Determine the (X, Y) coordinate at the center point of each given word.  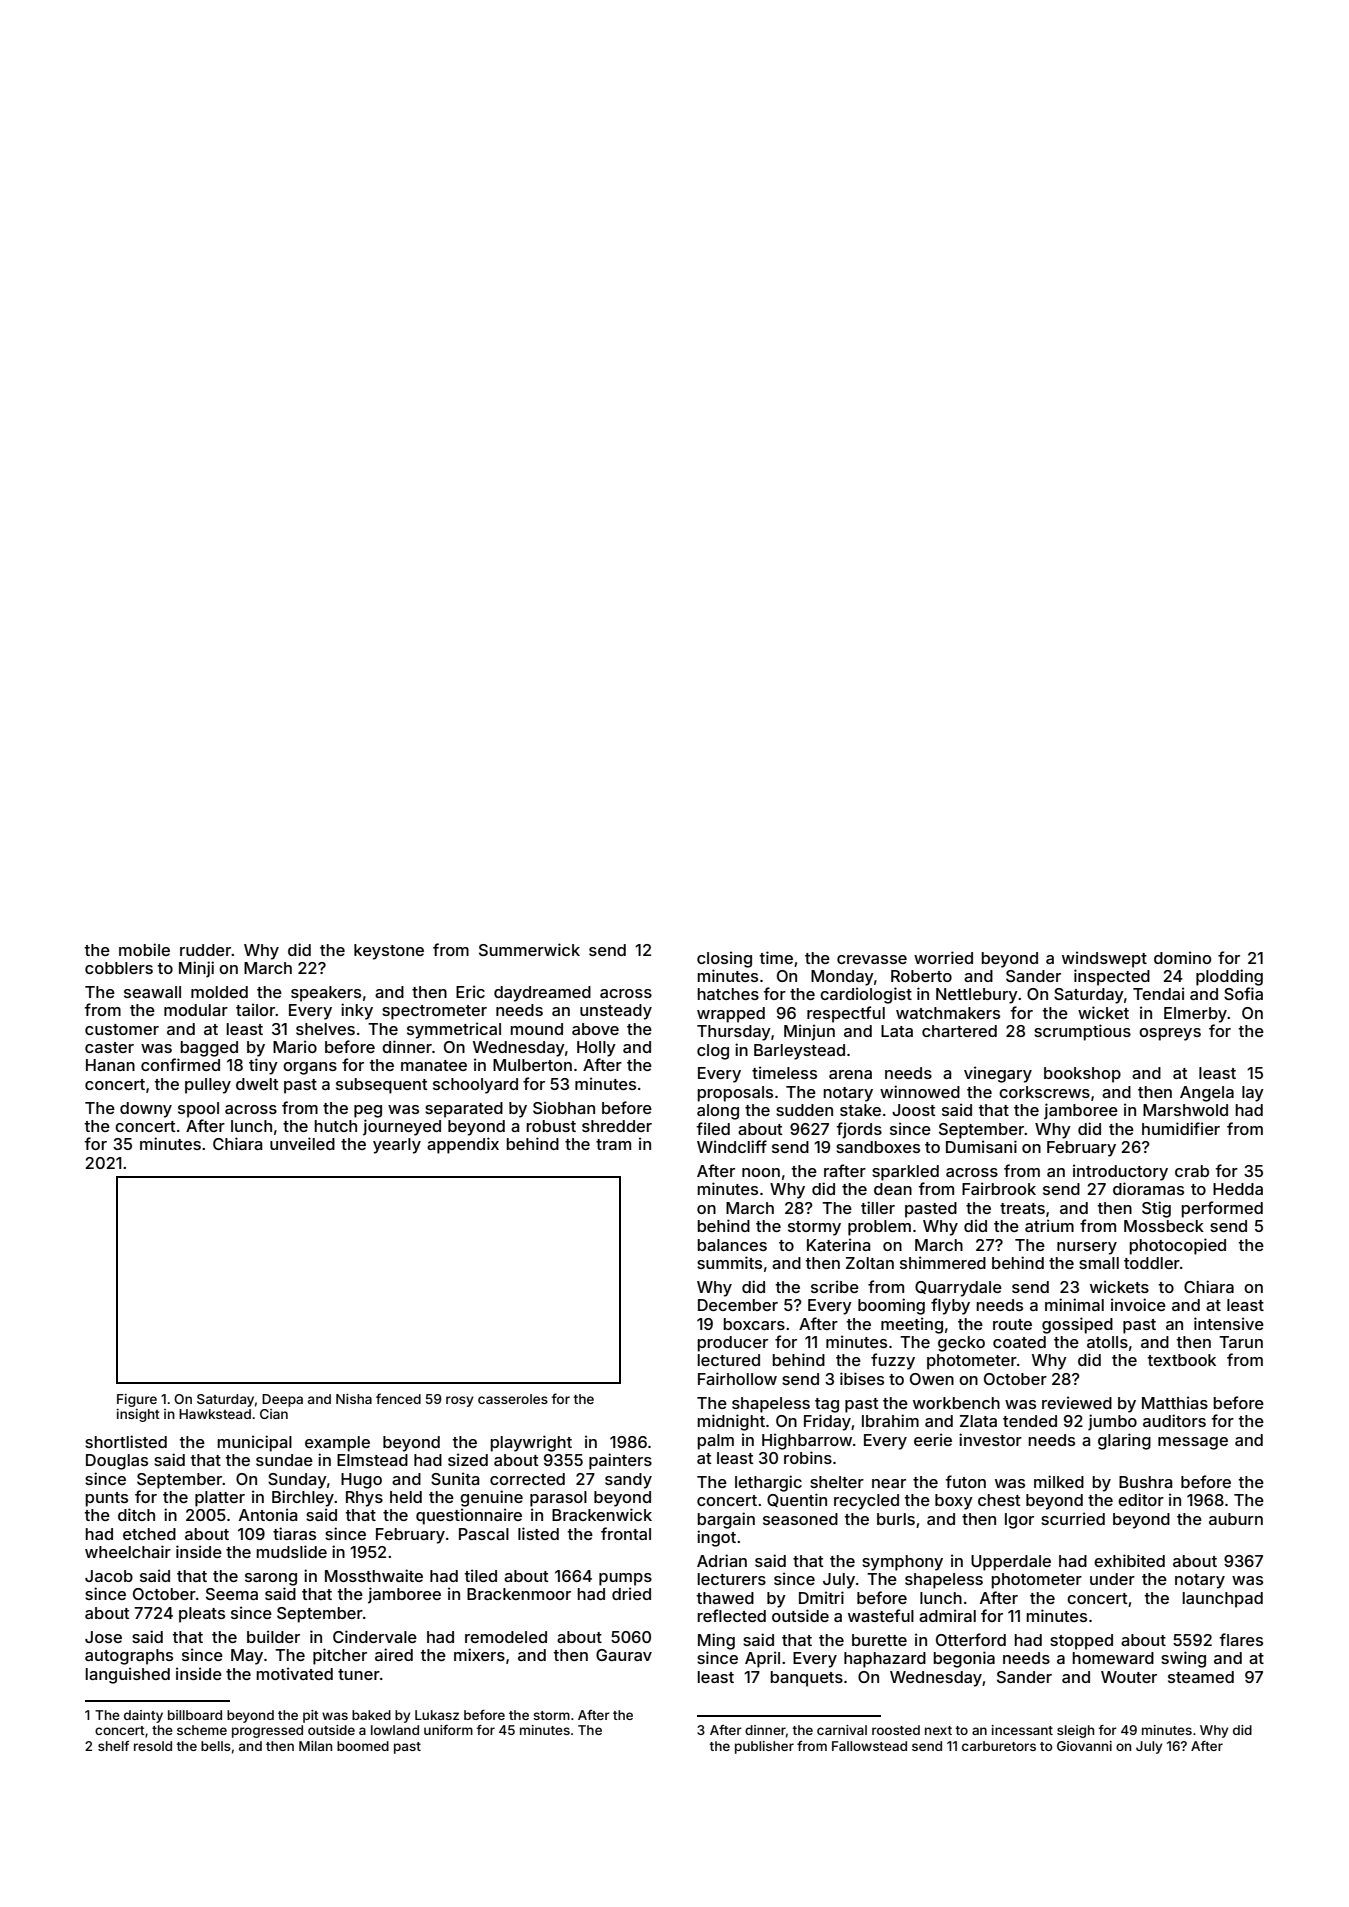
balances (732, 1245)
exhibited (1129, 1560)
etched (149, 1534)
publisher (764, 1747)
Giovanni (1084, 1746)
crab (1192, 1171)
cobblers (119, 968)
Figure (137, 1400)
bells (216, 1746)
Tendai (1158, 993)
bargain (726, 1520)
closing (724, 959)
